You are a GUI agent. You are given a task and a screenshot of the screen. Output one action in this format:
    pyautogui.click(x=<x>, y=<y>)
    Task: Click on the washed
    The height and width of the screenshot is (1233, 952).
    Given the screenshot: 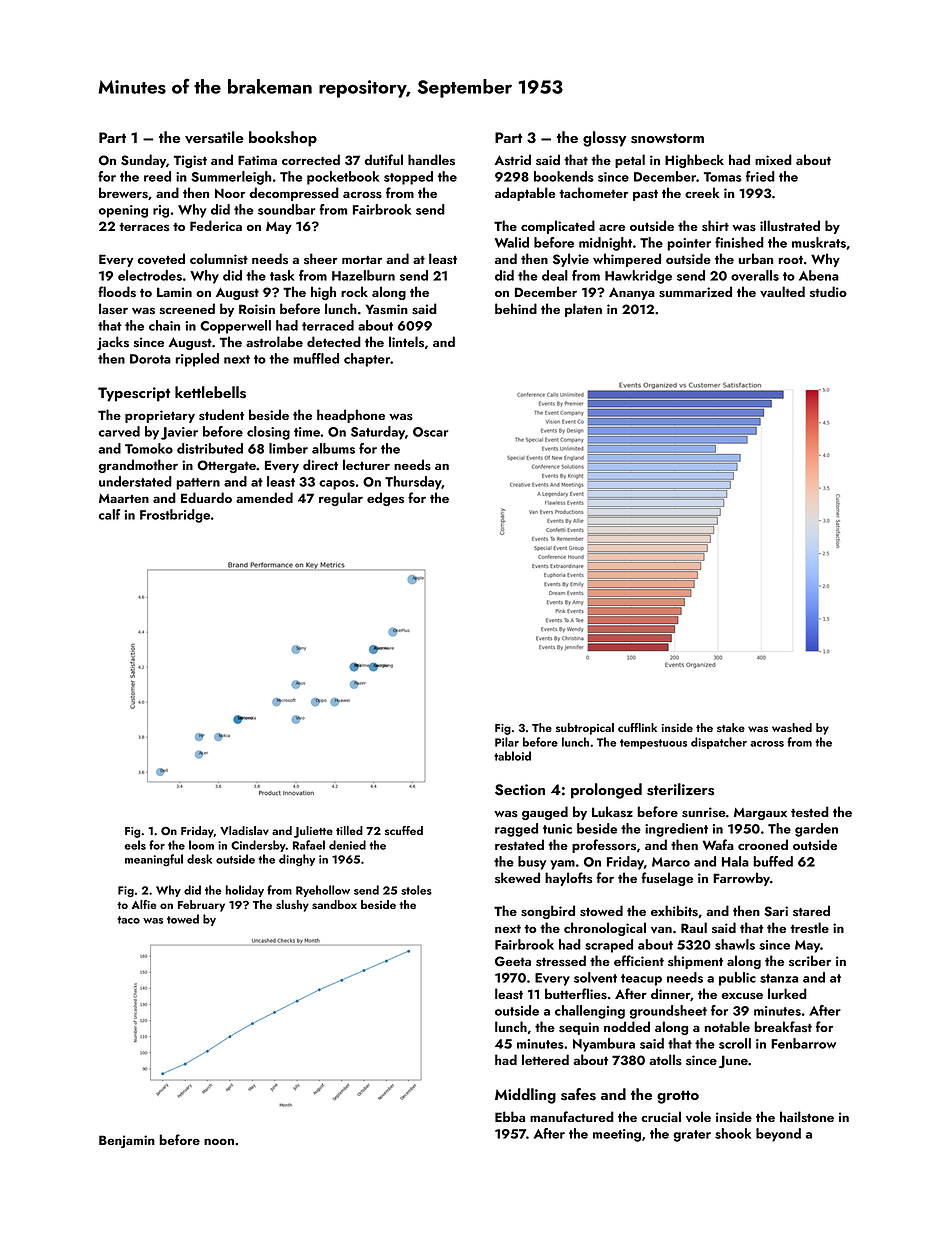 What is the action you would take?
    pyautogui.click(x=792, y=728)
